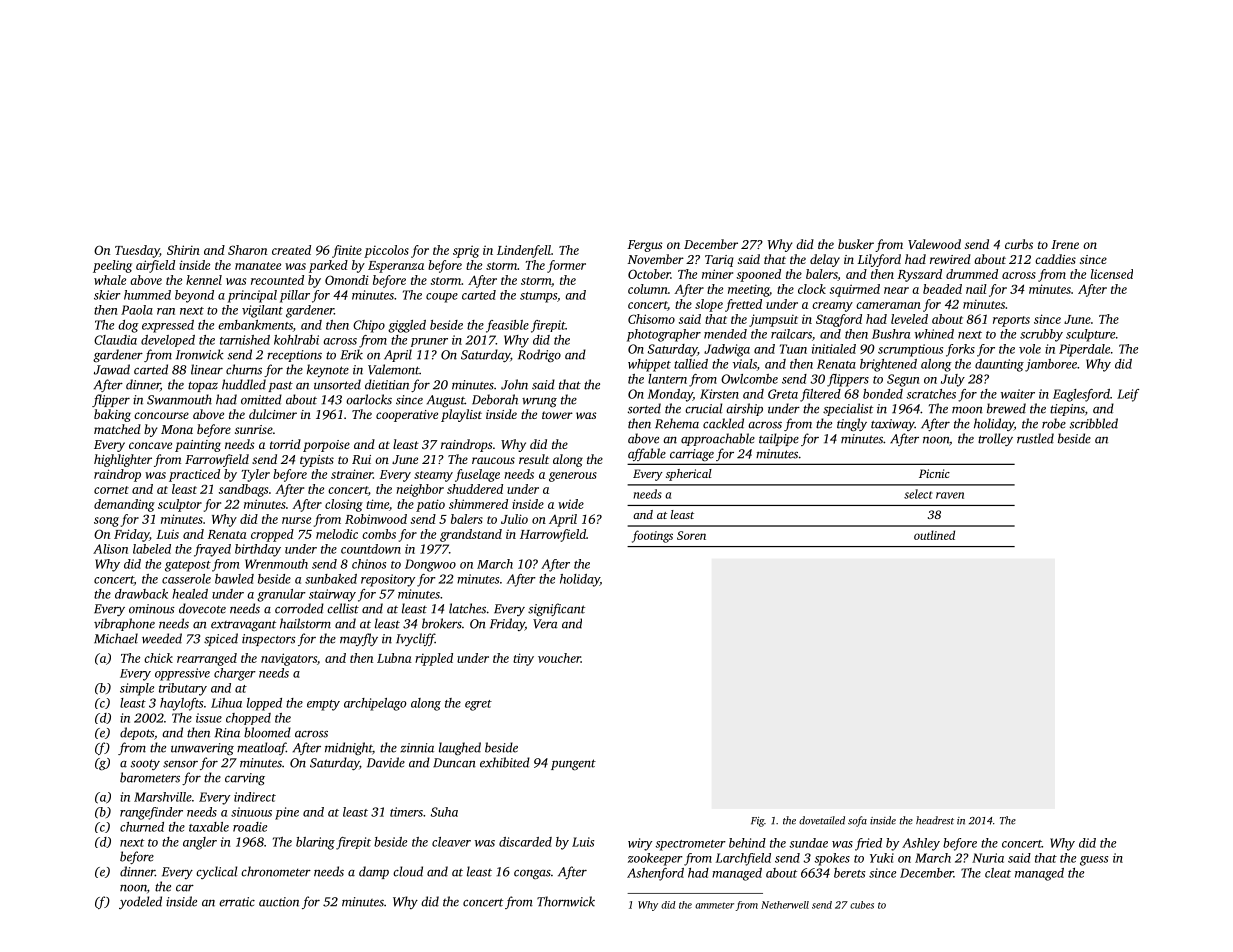 This screenshot has height=952, width=1233. Describe the element at coordinates (200, 843) in the screenshot. I see `angler` at that location.
